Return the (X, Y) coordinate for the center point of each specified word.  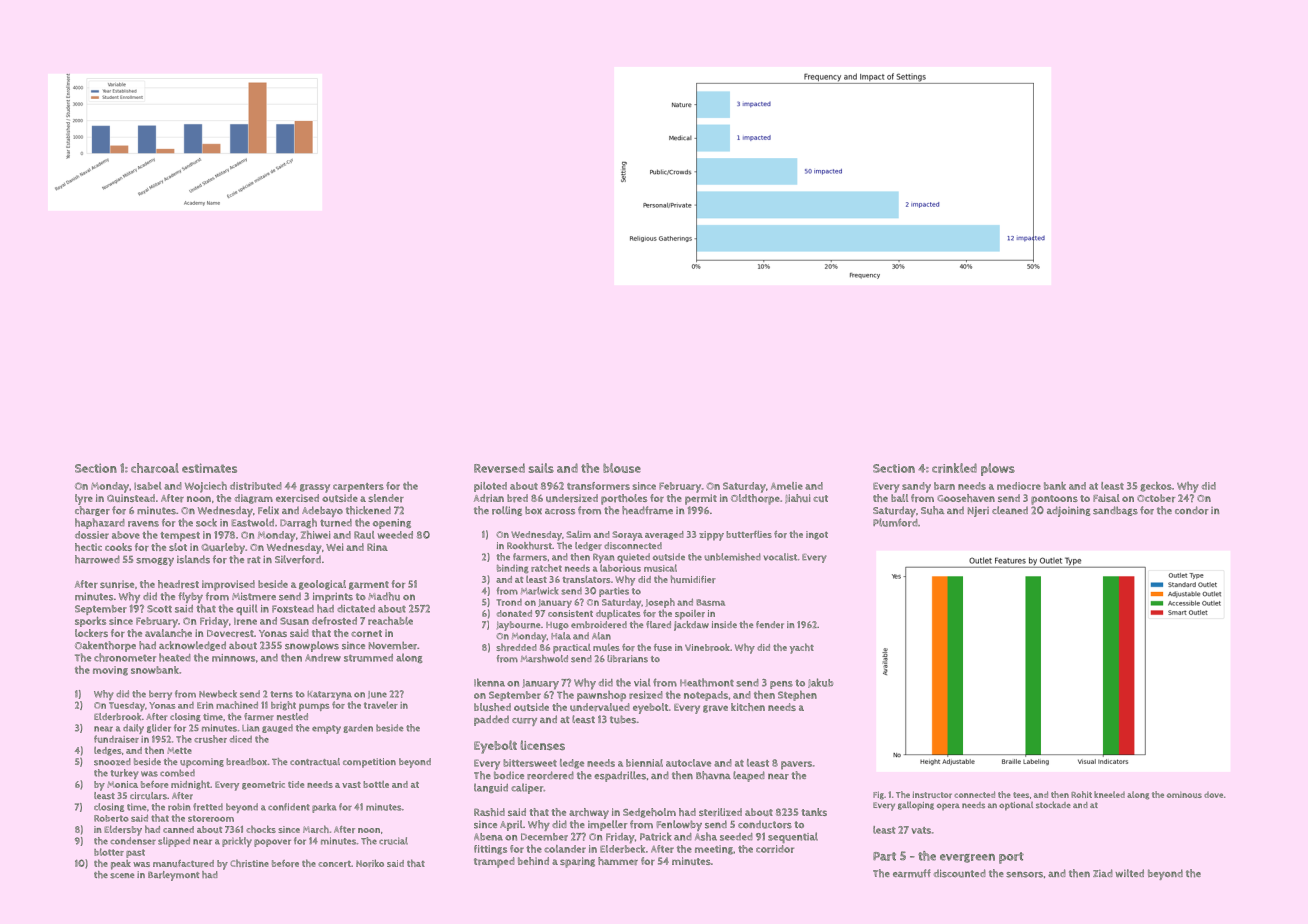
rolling (507, 511)
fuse (663, 647)
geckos (1156, 487)
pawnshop (601, 696)
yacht (801, 648)
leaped (749, 776)
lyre (84, 499)
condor (1192, 510)
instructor (932, 794)
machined (237, 705)
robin (179, 807)
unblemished (732, 557)
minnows (233, 658)
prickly (237, 842)
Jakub (820, 683)
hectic (88, 547)
